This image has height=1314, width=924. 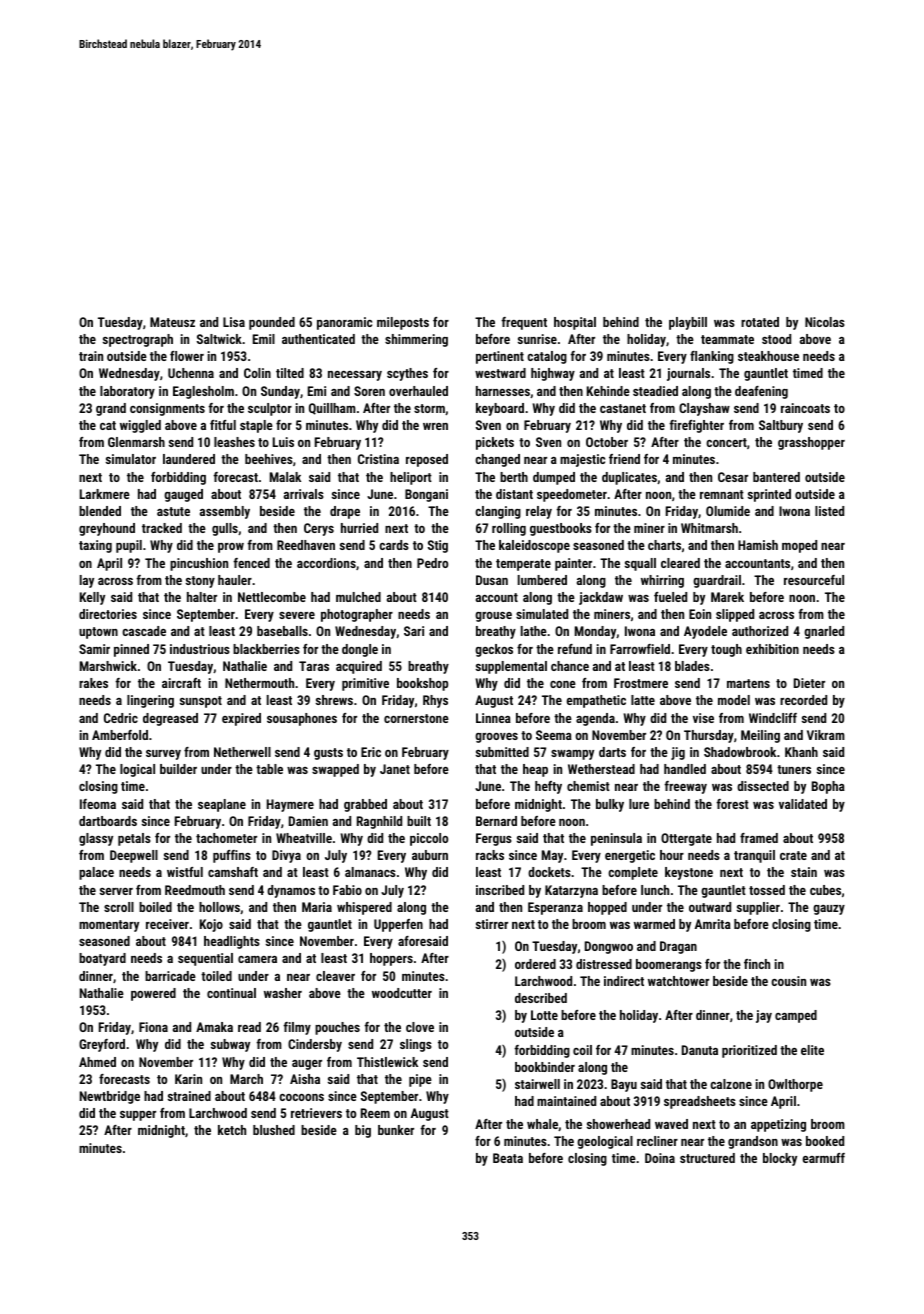 I want to click on berth, so click(x=514, y=477).
